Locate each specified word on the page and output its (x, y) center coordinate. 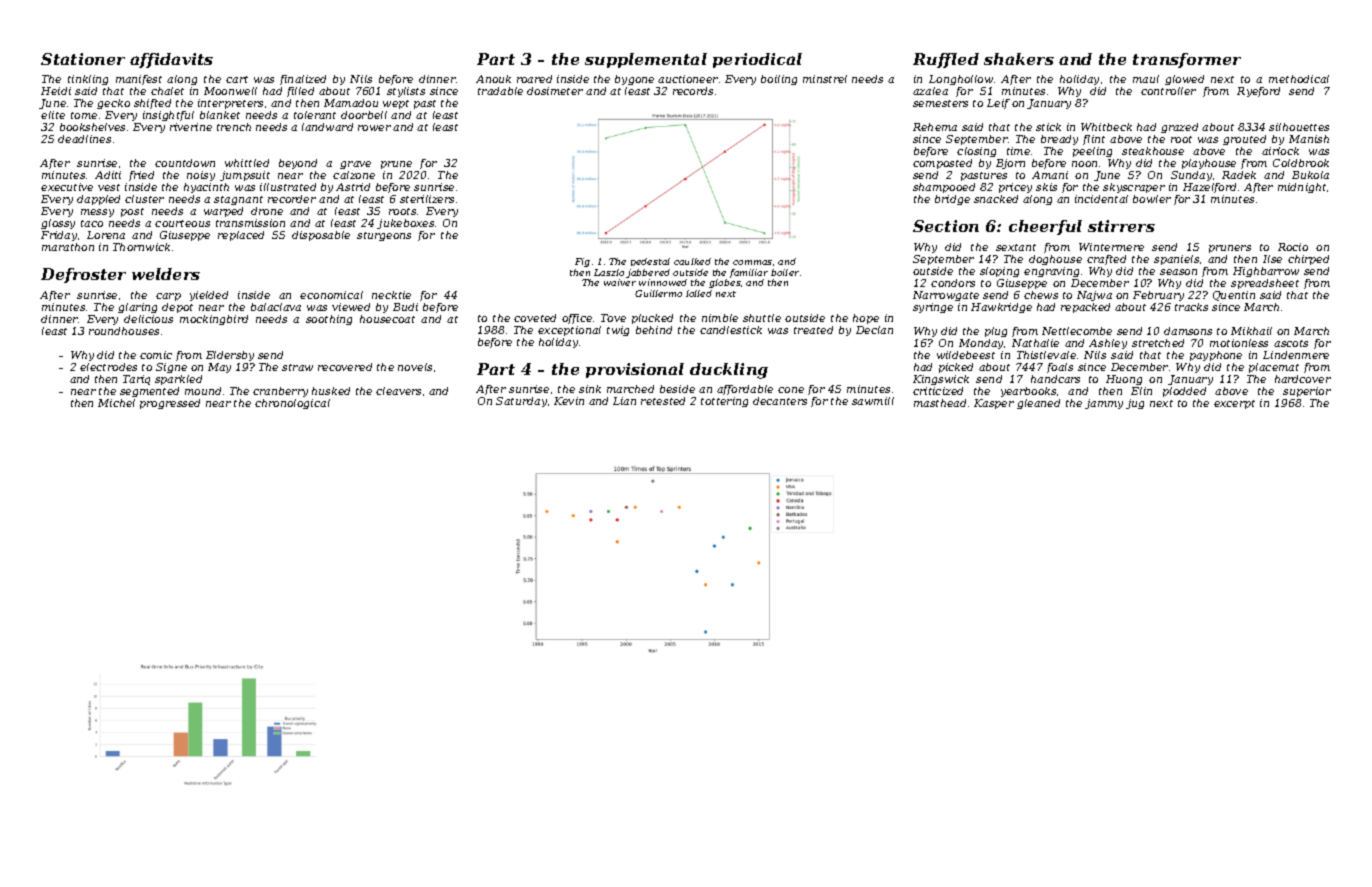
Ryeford (1258, 92)
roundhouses (124, 331)
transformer (1187, 60)
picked (956, 368)
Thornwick (141, 247)
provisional (635, 370)
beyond (298, 164)
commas (752, 262)
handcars (1055, 379)
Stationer (83, 59)
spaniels (1176, 260)
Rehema (935, 127)
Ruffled (946, 60)
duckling (729, 371)
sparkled (178, 380)
